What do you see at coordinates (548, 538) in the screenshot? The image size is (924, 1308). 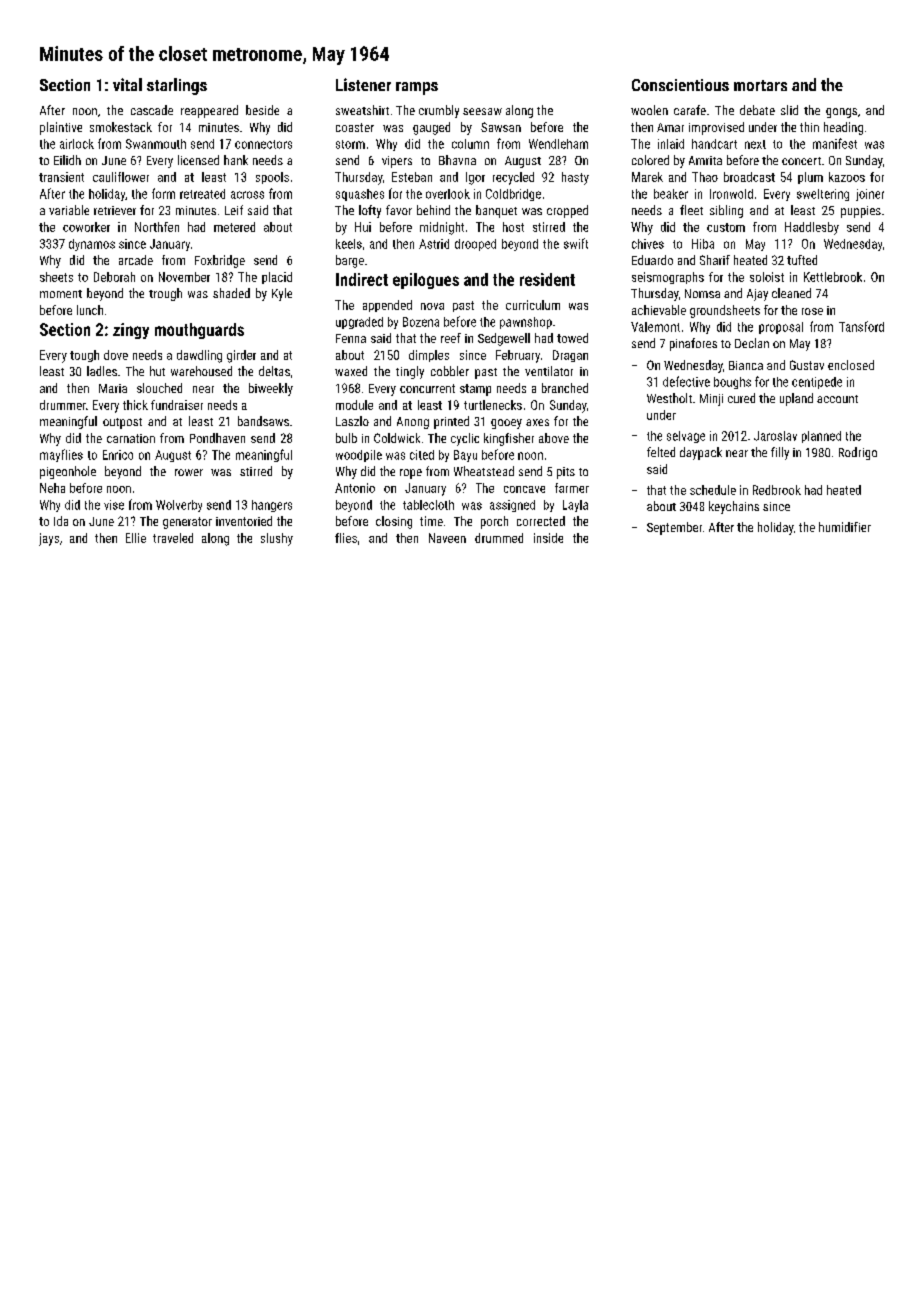 I see `inside` at bounding box center [548, 538].
